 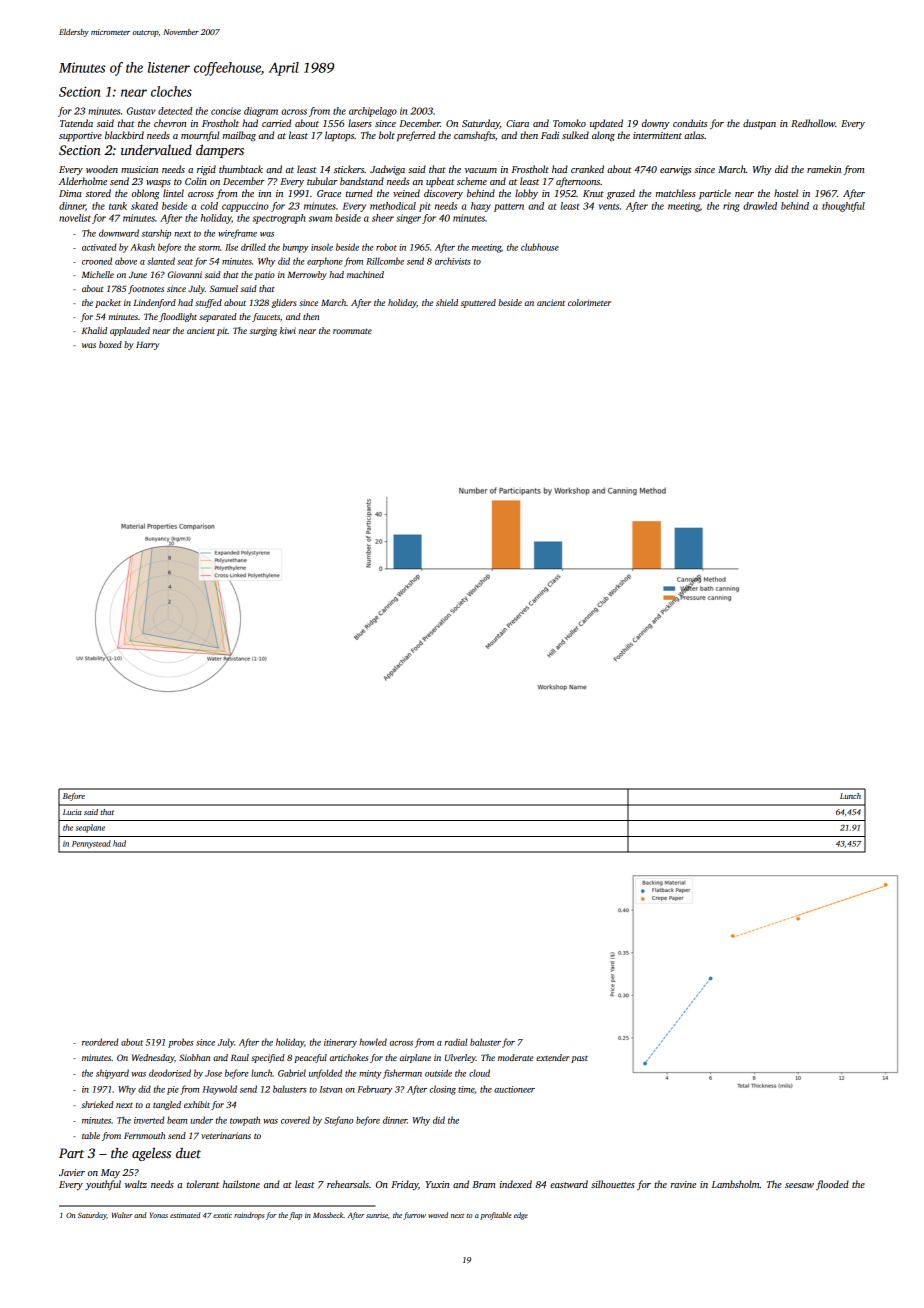 What do you see at coordinates (185, 1215) in the document?
I see `estimated` at bounding box center [185, 1215].
